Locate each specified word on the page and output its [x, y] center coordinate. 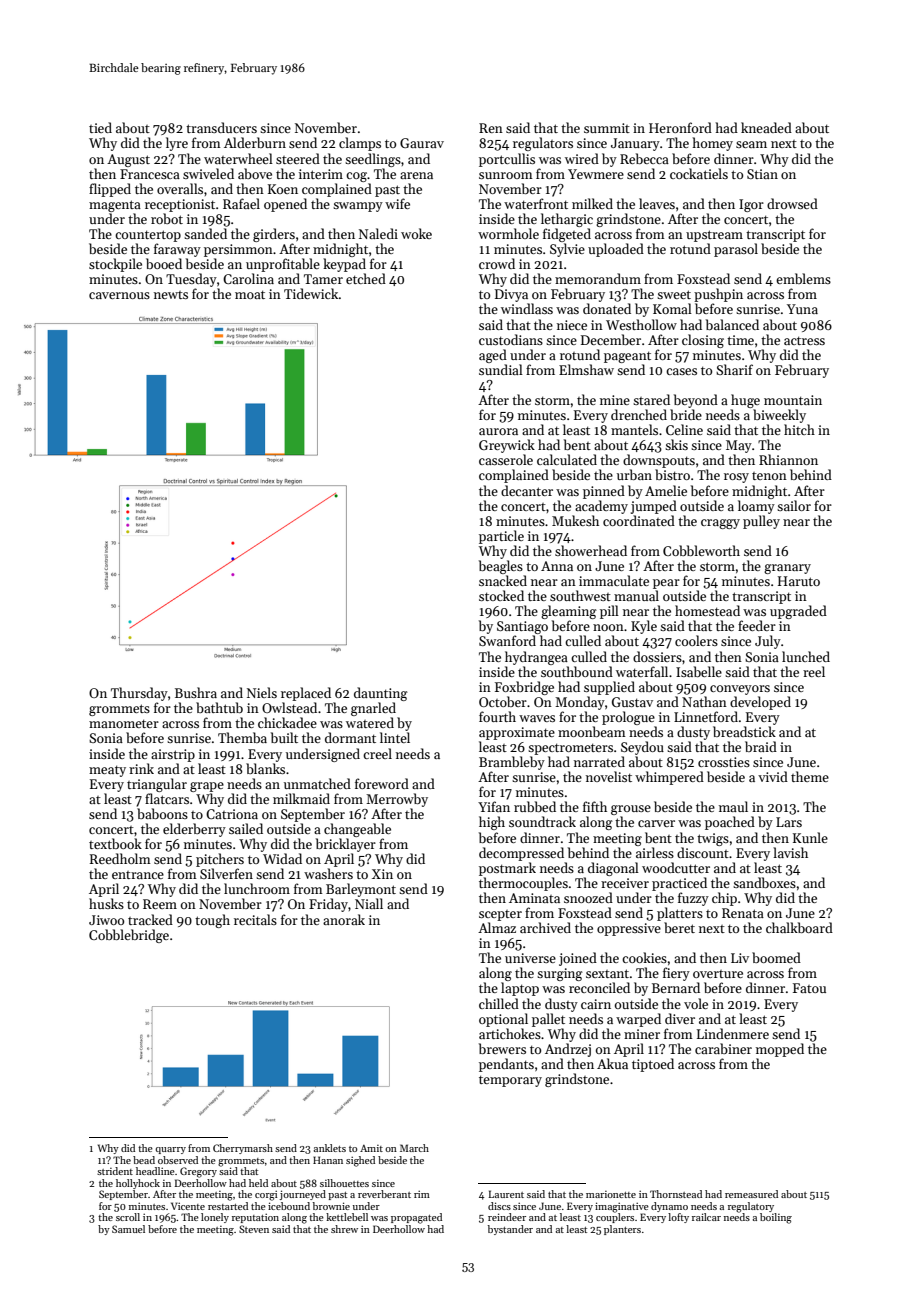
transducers [221, 127]
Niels [262, 692]
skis [676, 444]
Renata [743, 913]
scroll [128, 1217]
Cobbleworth [701, 550]
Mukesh [575, 520]
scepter [500, 915]
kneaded [766, 127]
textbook [115, 843]
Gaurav [422, 143]
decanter [527, 490]
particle [501, 537]
